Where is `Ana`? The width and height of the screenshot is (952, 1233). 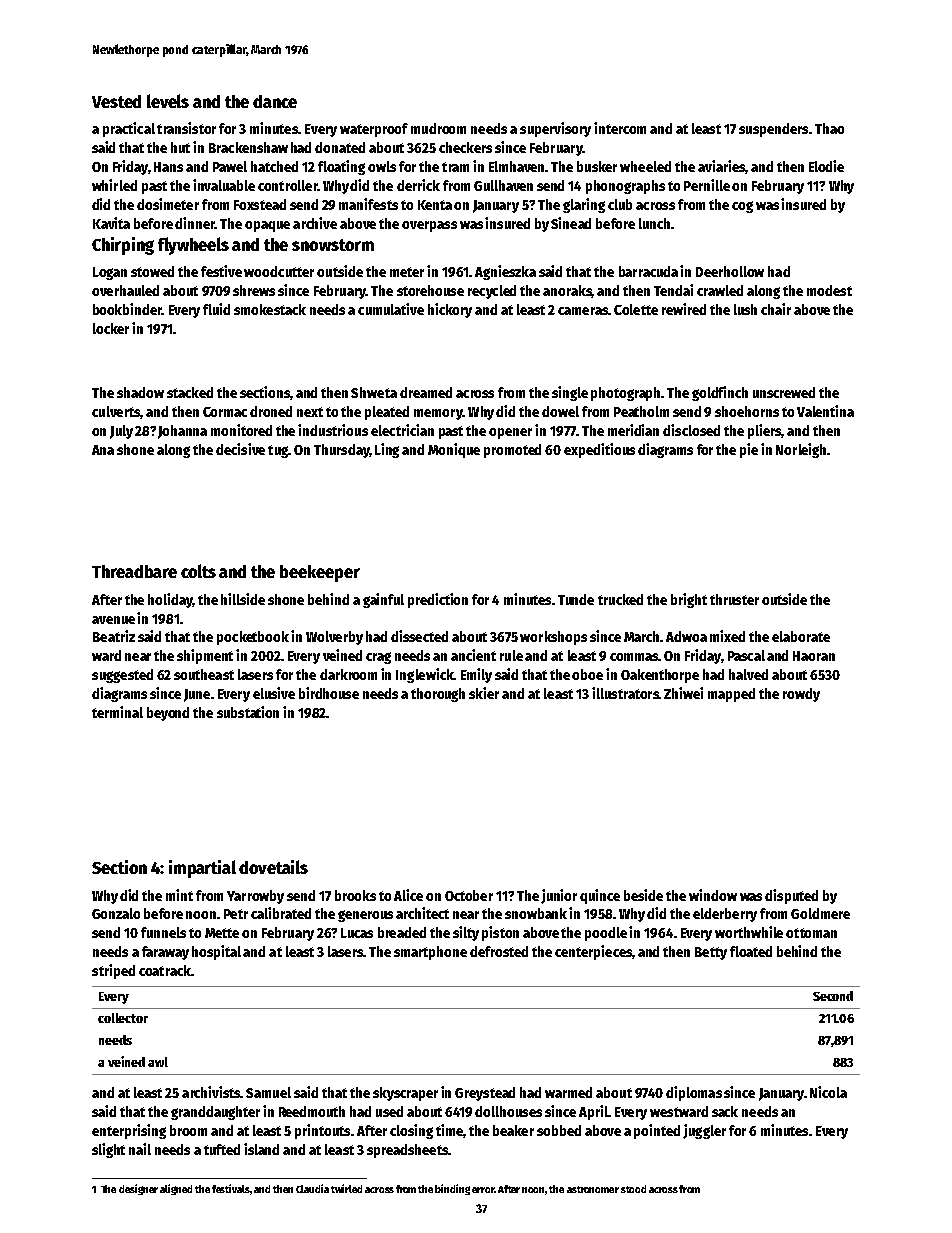 Ana is located at coordinates (103, 450).
